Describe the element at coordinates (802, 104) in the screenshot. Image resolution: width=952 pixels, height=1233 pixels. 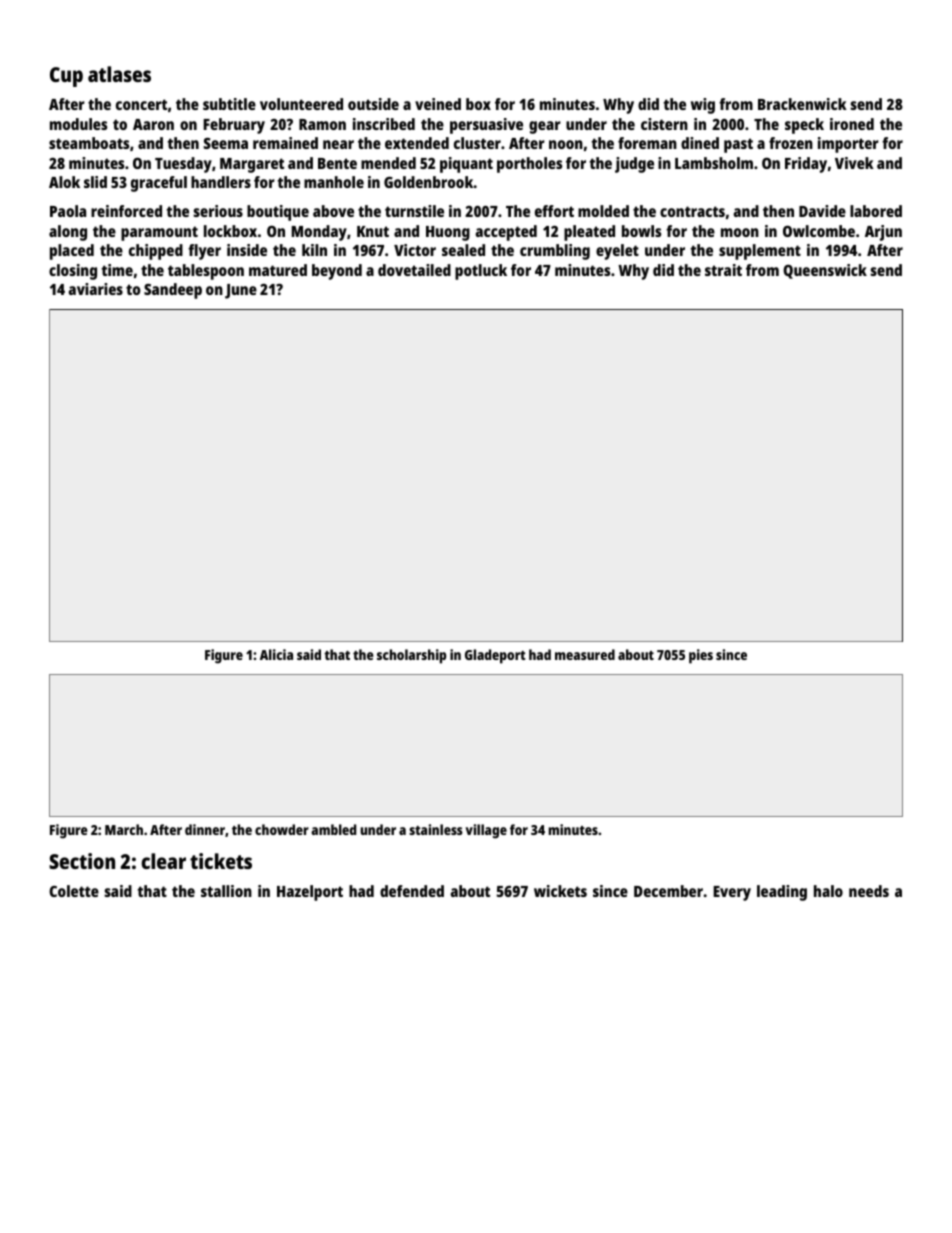
I see `Brackenwick` at that location.
